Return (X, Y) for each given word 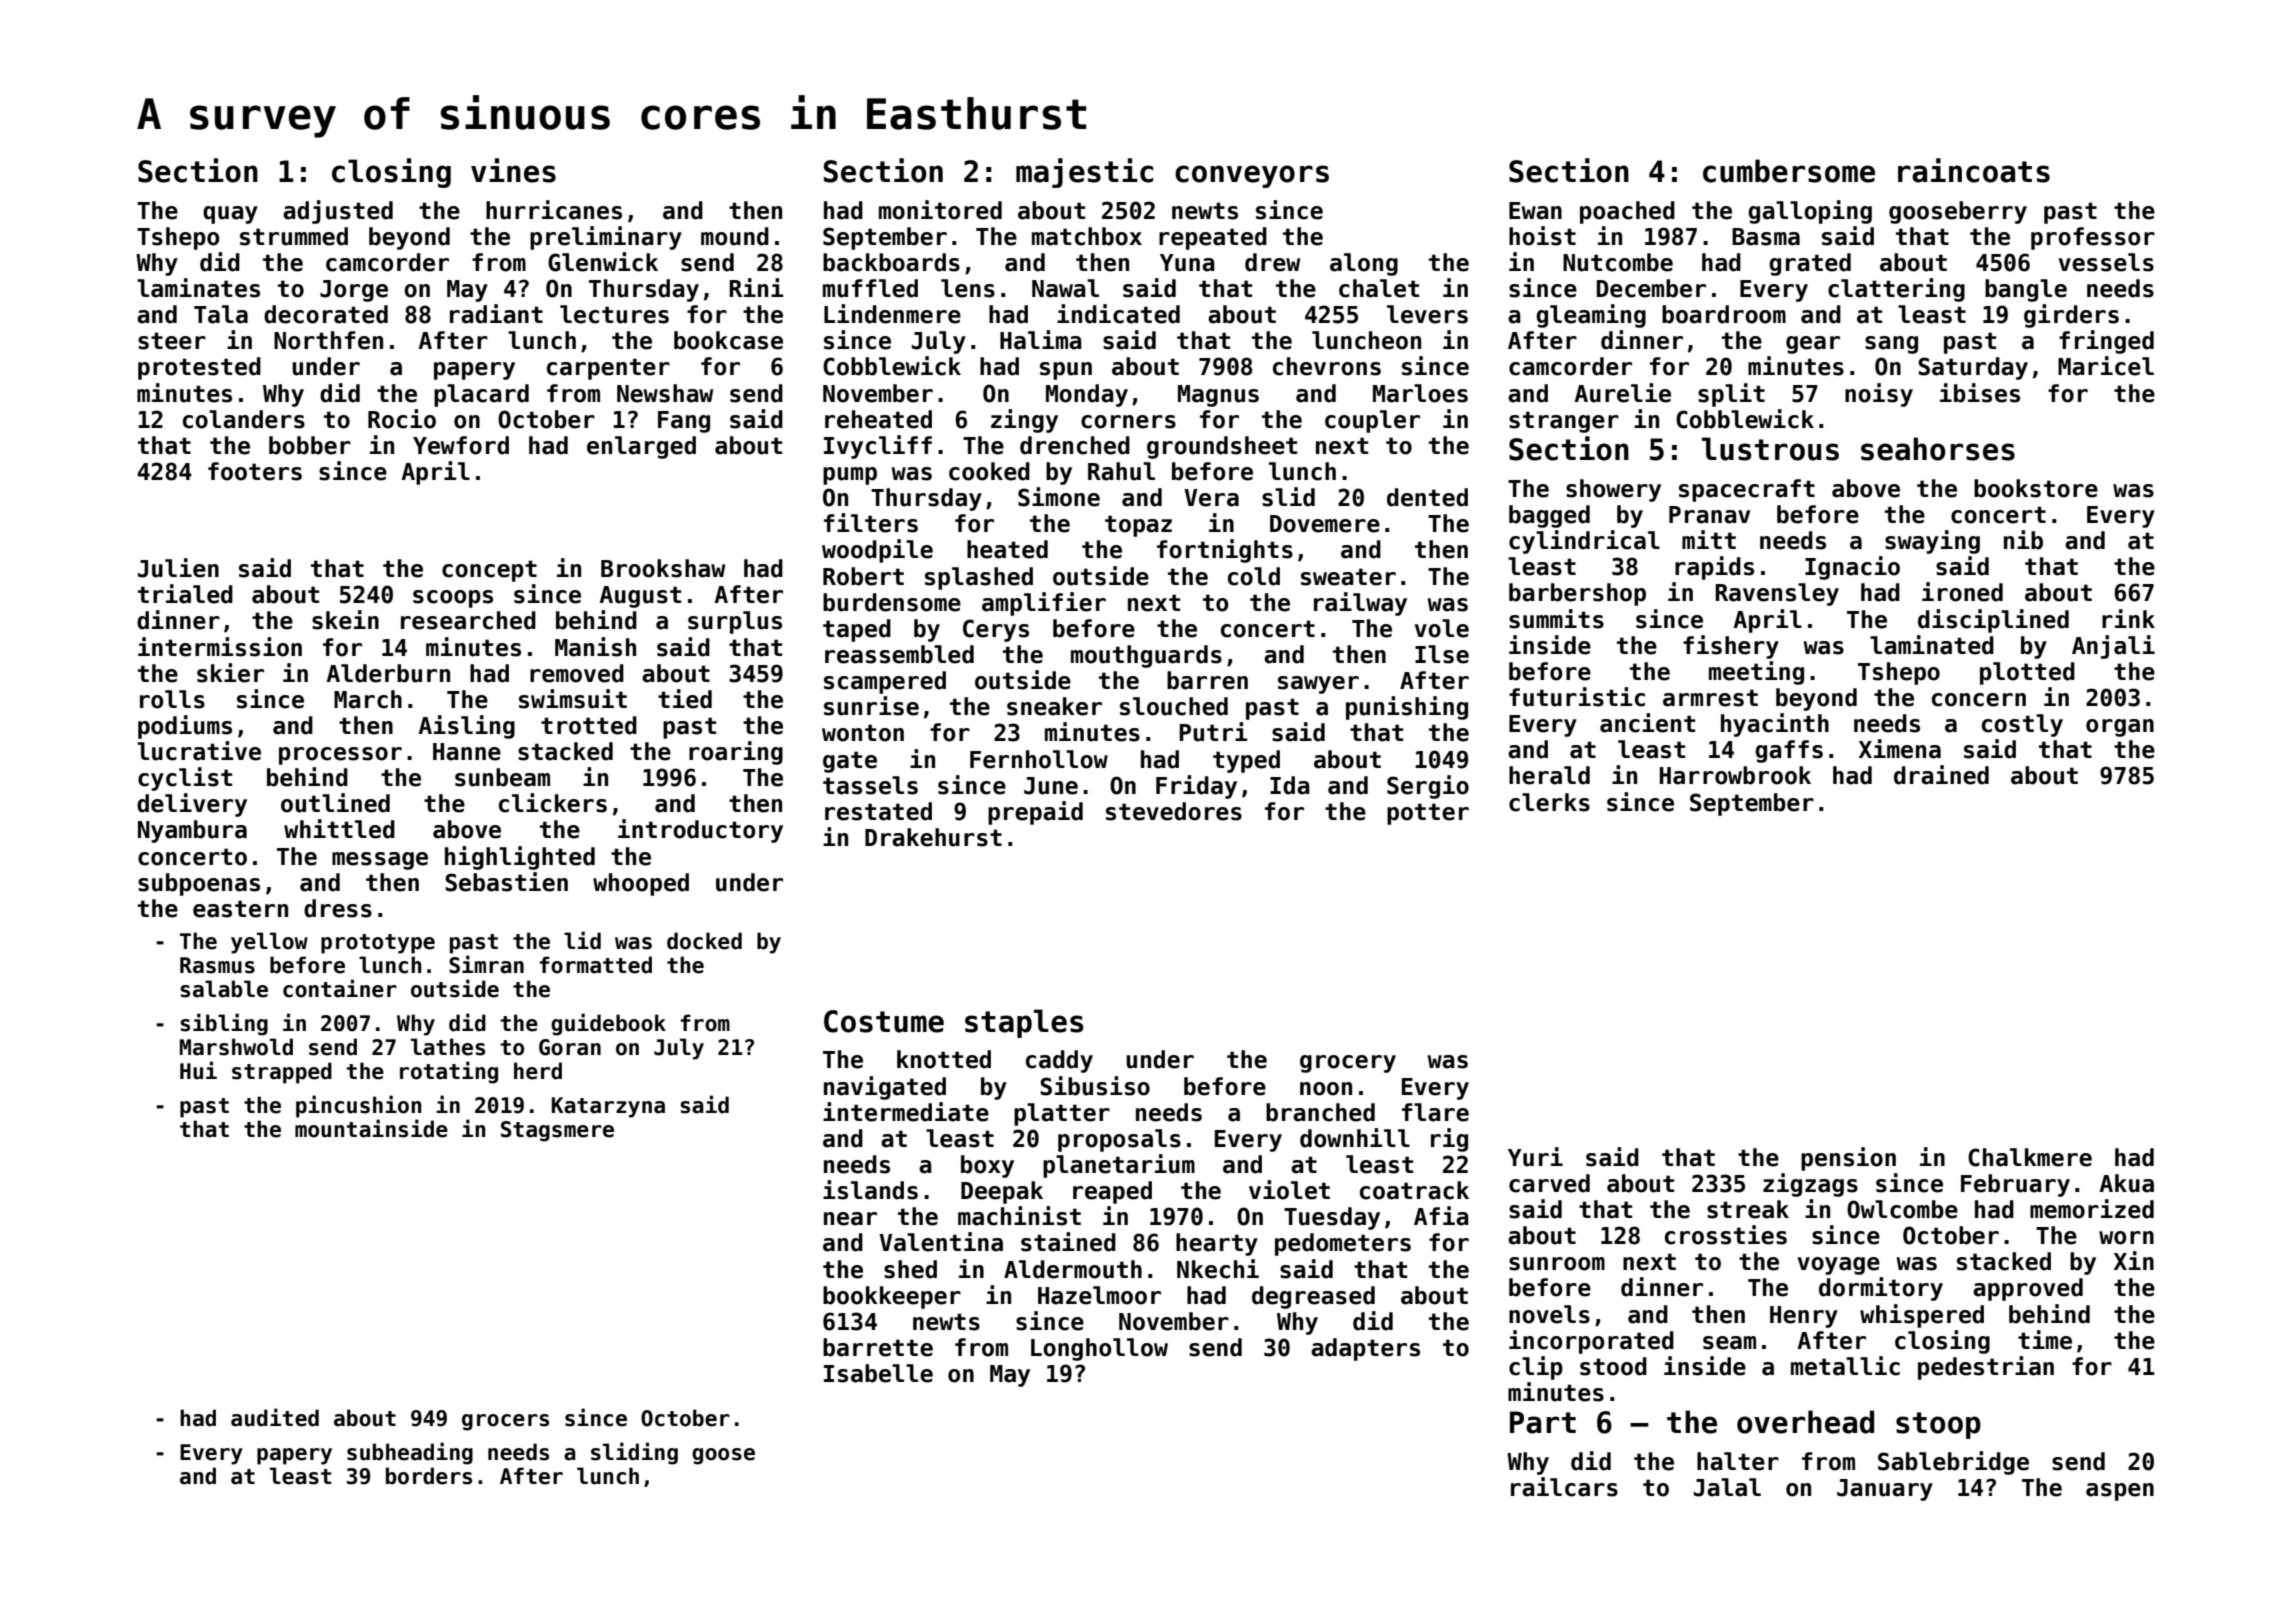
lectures (614, 314)
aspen (2120, 1492)
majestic (1084, 173)
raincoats (1974, 170)
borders (429, 1476)
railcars (1564, 1487)
